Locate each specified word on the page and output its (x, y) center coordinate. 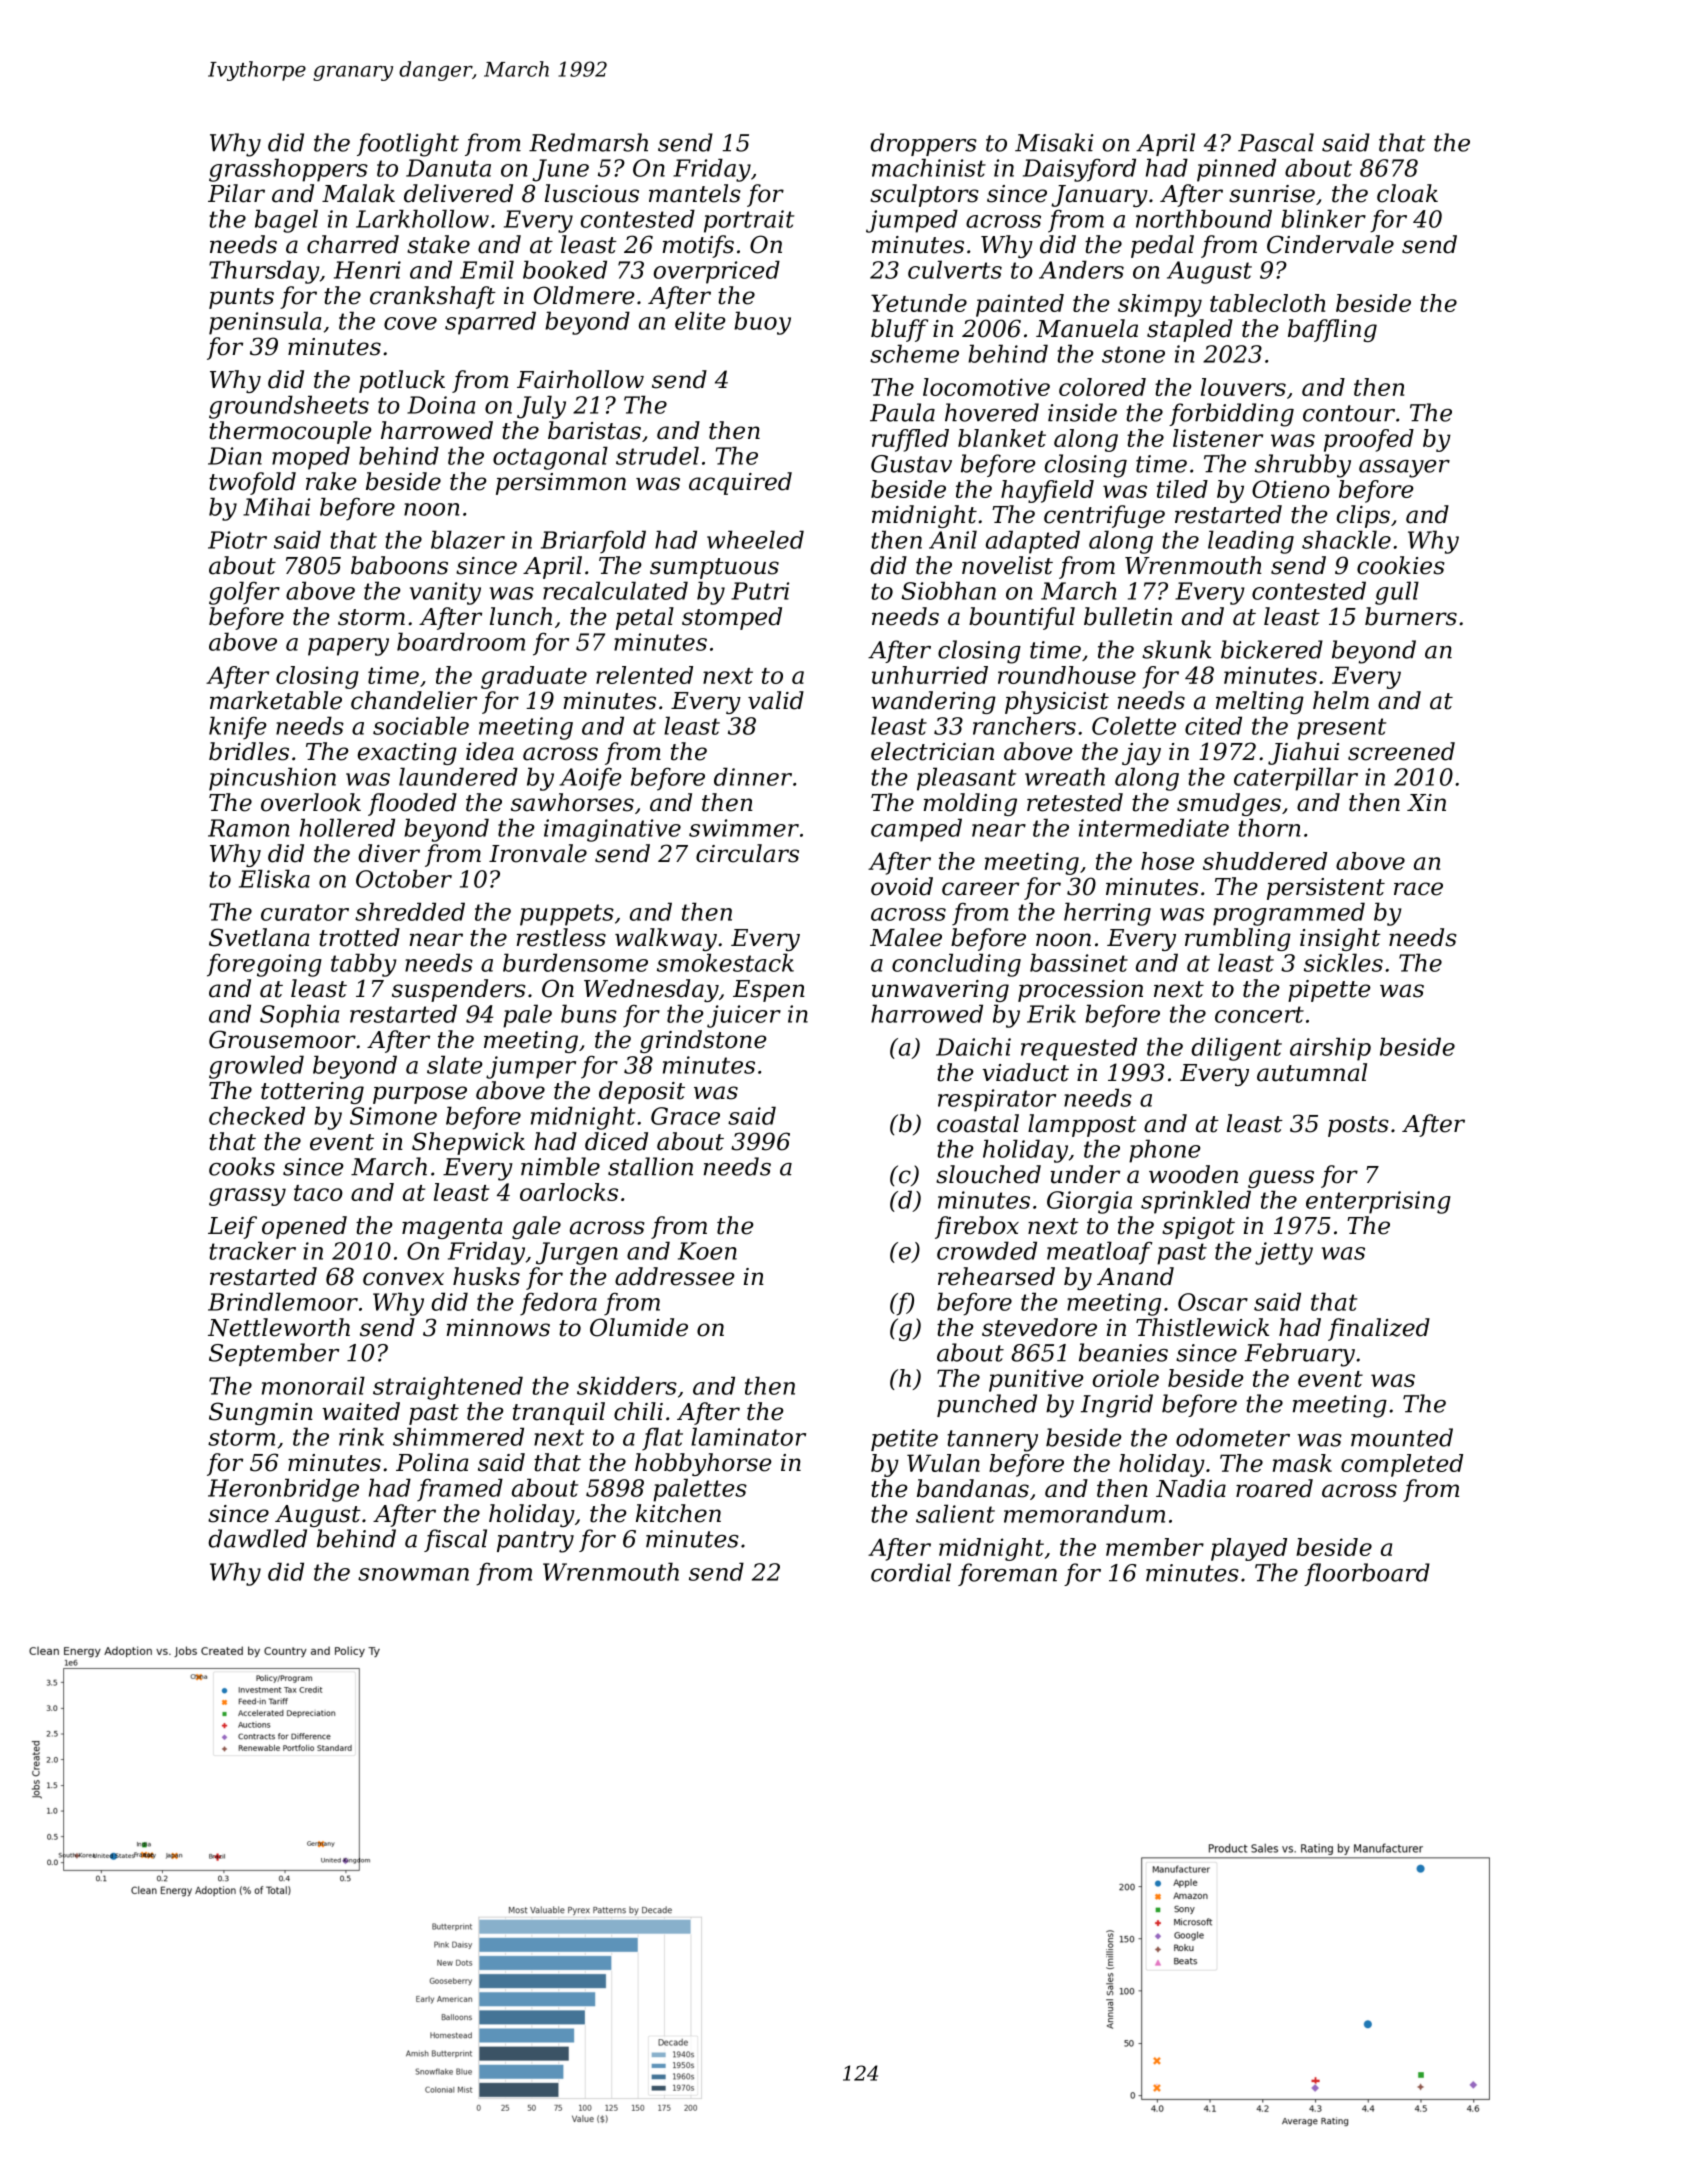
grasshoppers (288, 170)
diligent (1236, 1049)
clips (1363, 516)
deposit (642, 1092)
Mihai (277, 506)
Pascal (1276, 142)
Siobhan (949, 590)
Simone (393, 1116)
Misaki (1054, 142)
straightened (448, 1388)
